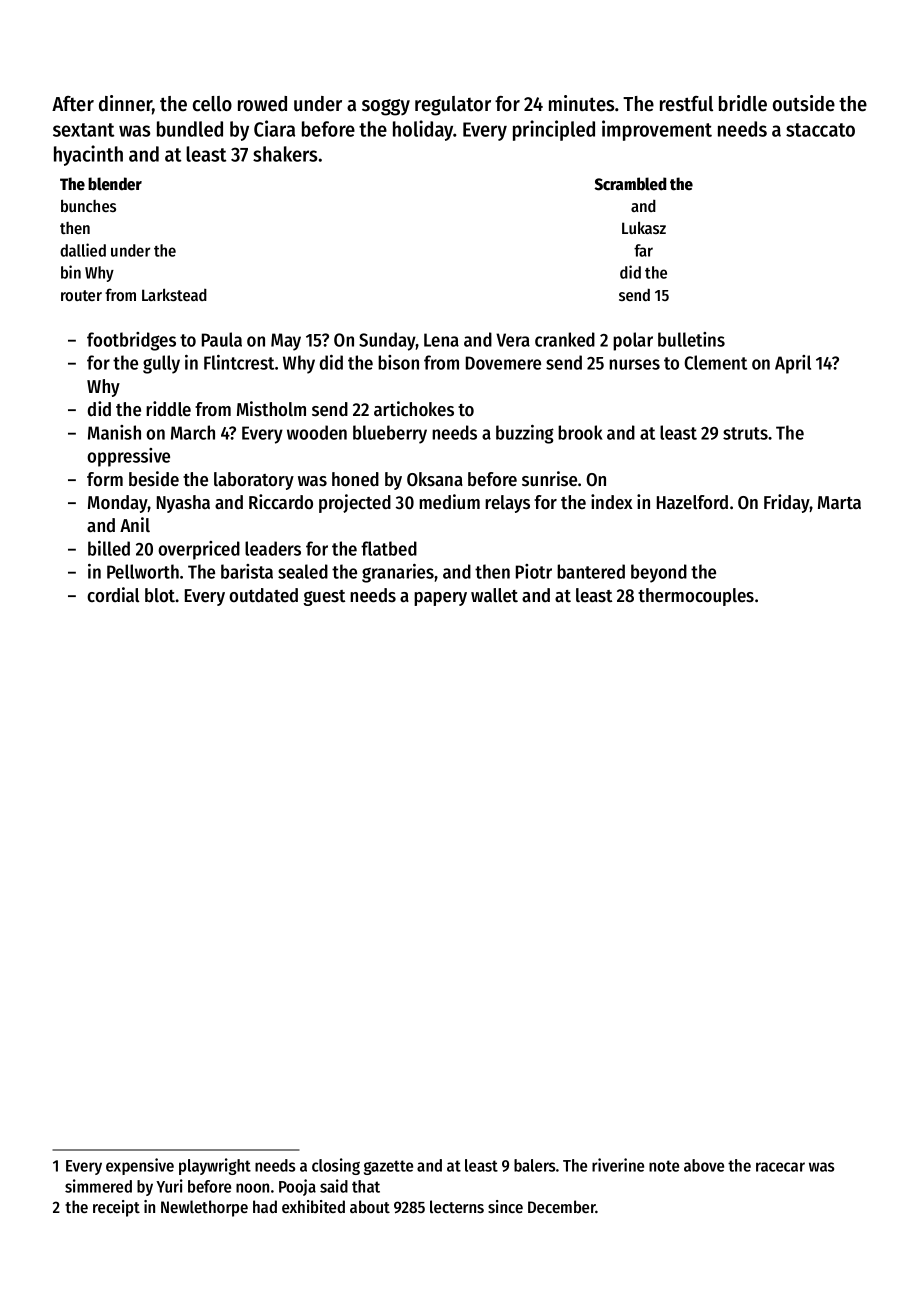 The height and width of the screenshot is (1308, 924). Describe the element at coordinates (440, 599) in the screenshot. I see `papery` at that location.
